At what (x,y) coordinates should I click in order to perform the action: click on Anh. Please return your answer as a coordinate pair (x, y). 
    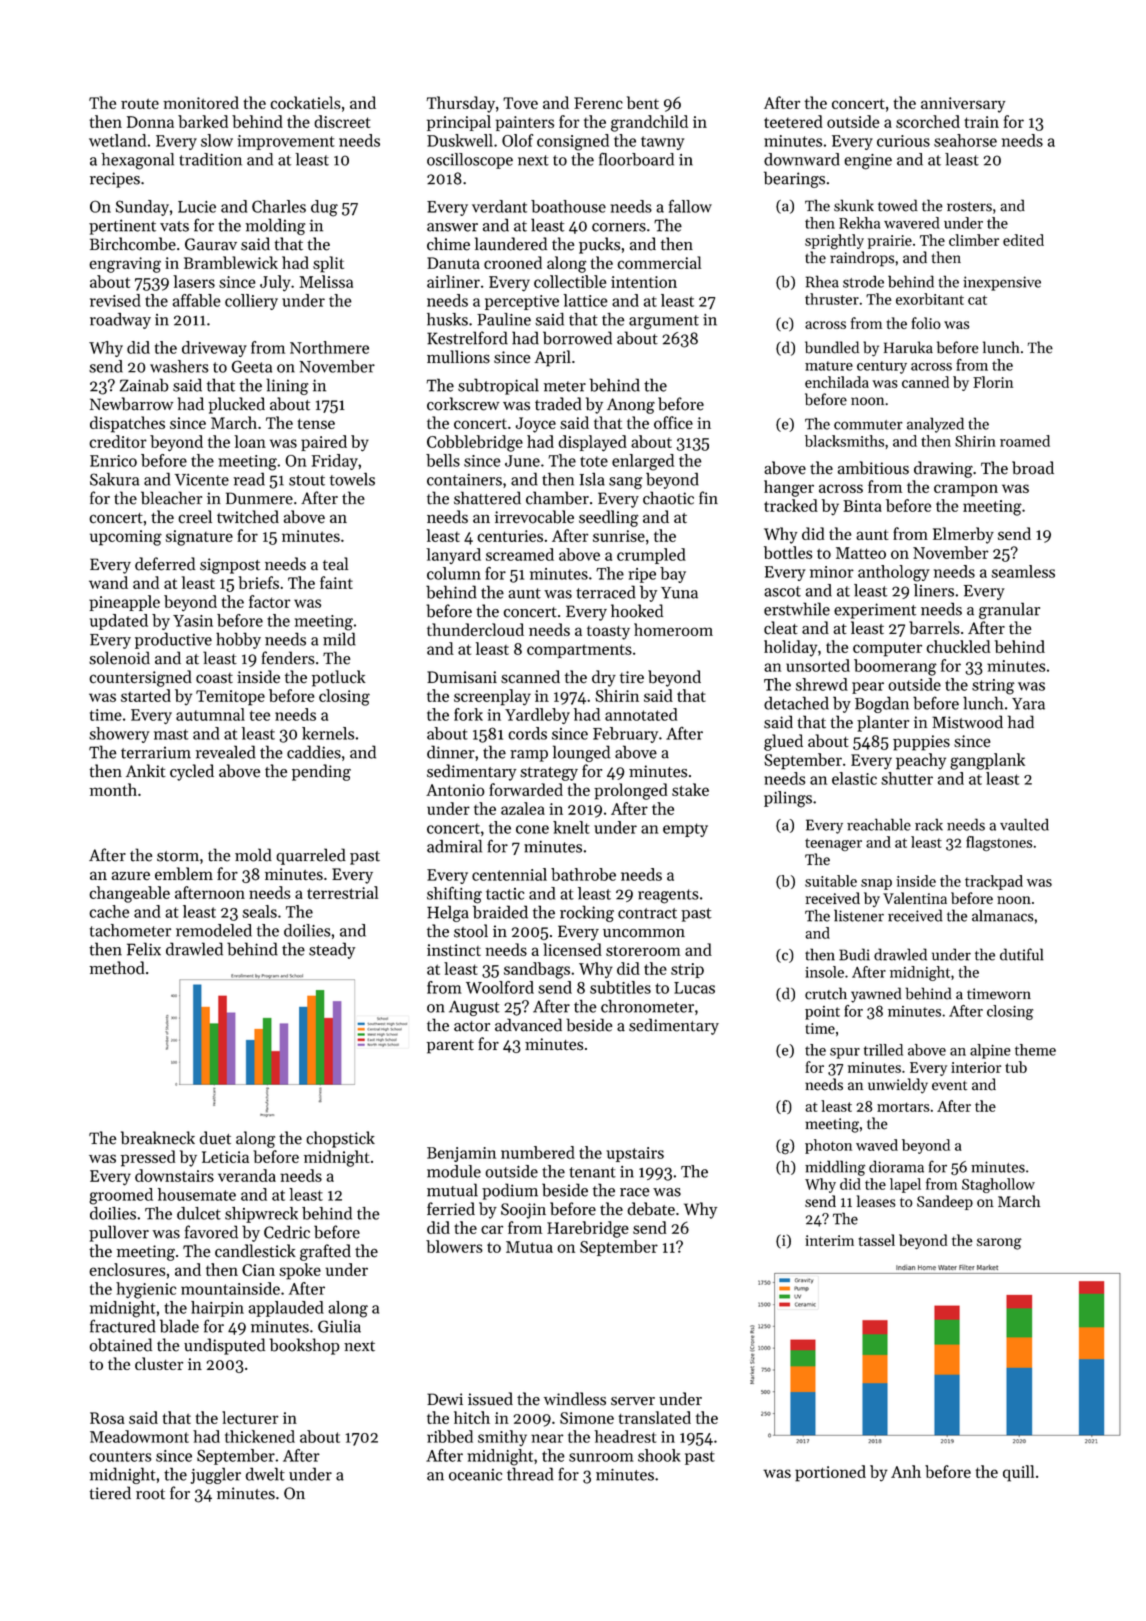
    Looking at the image, I should click on (906, 1471).
